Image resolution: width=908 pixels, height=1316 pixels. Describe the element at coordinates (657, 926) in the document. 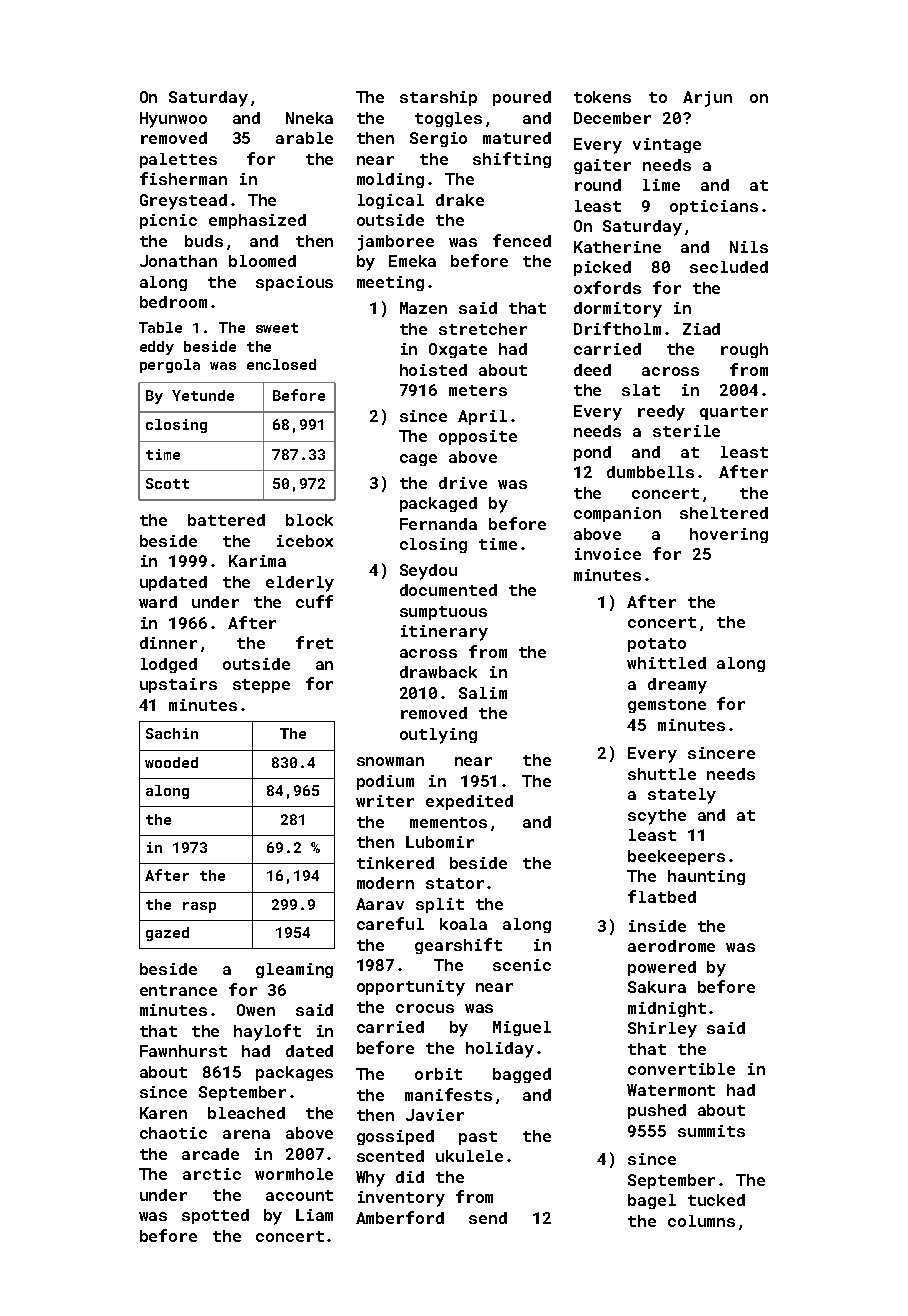

I see `inside` at that location.
